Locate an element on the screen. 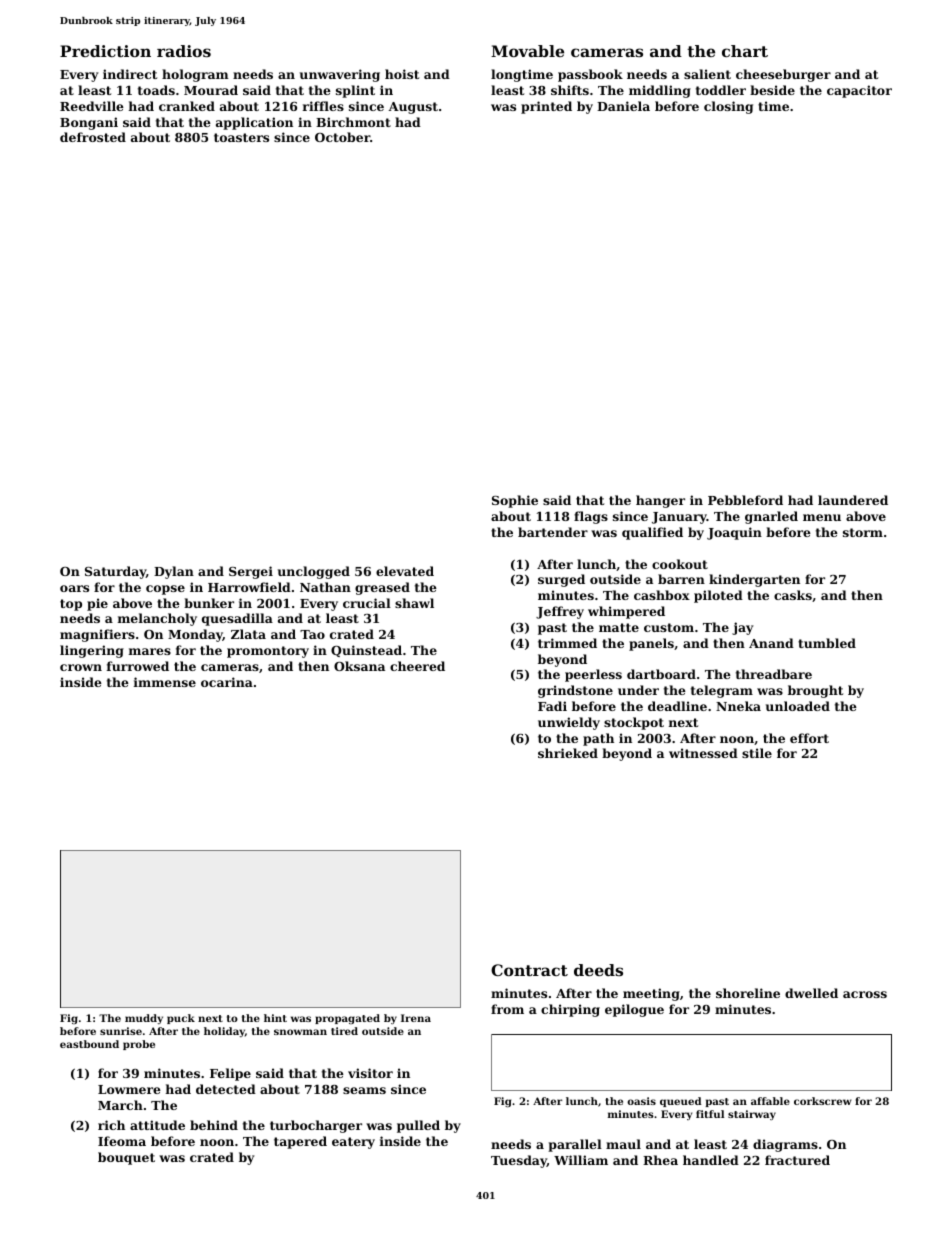  dwelled is located at coordinates (811, 993).
